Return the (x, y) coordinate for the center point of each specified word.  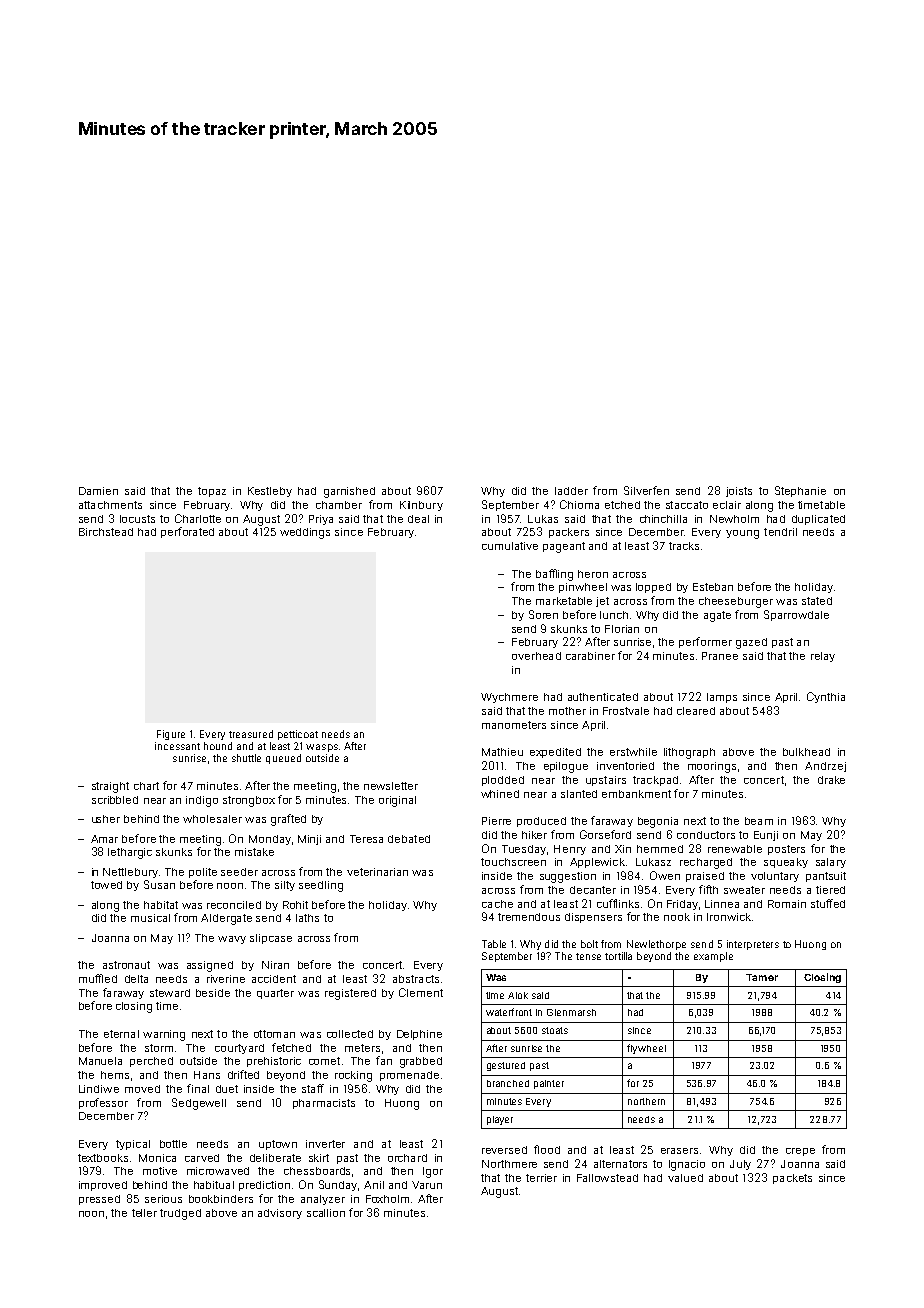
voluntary (775, 877)
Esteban (713, 587)
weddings (305, 533)
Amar (104, 839)
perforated (187, 532)
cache (497, 904)
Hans (207, 1075)
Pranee (720, 656)
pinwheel (583, 588)
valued (685, 1178)
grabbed (421, 1062)
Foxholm (387, 1199)
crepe (800, 1152)
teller (144, 1213)
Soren (543, 614)
